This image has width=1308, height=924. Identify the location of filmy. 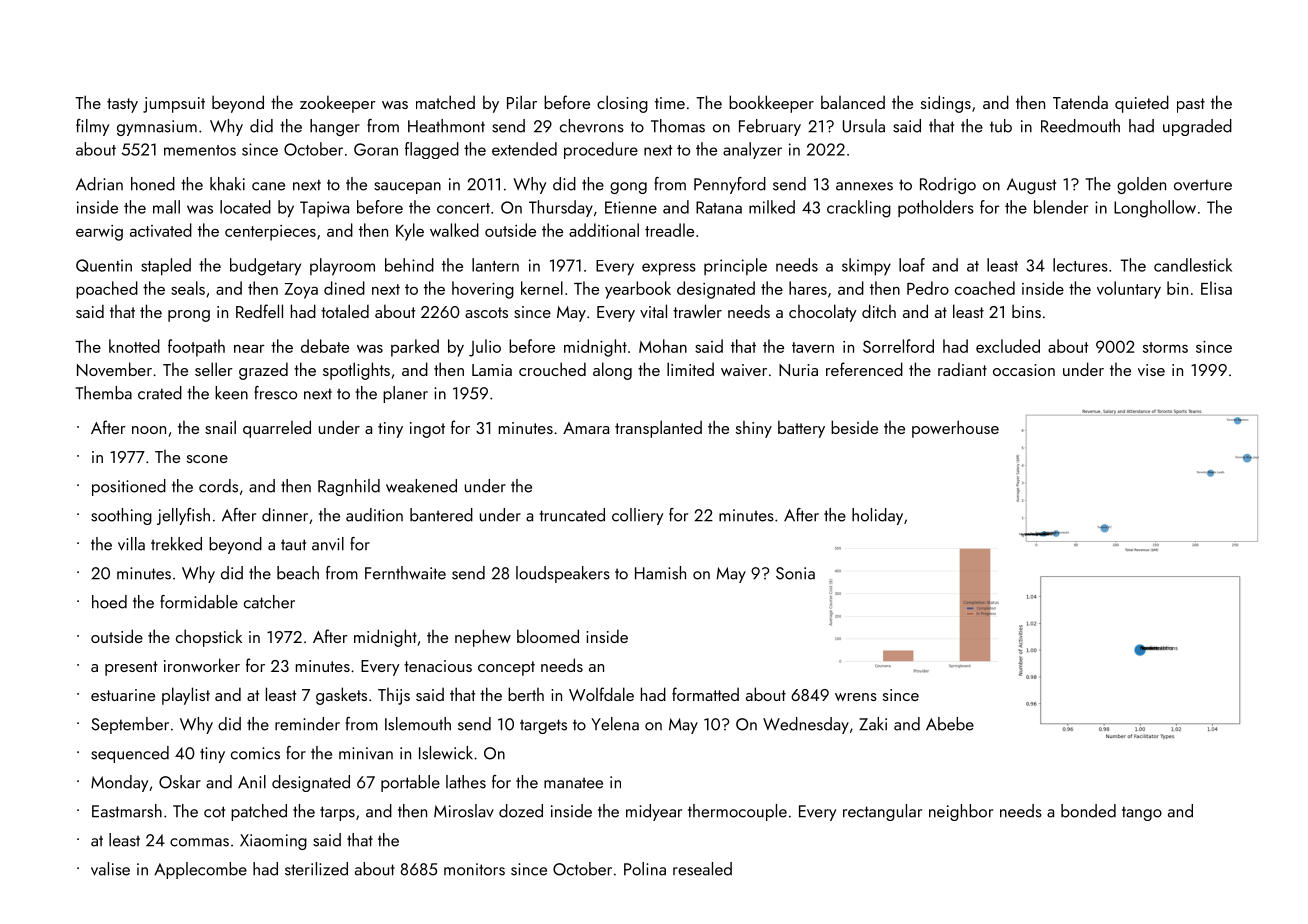
(92, 127).
